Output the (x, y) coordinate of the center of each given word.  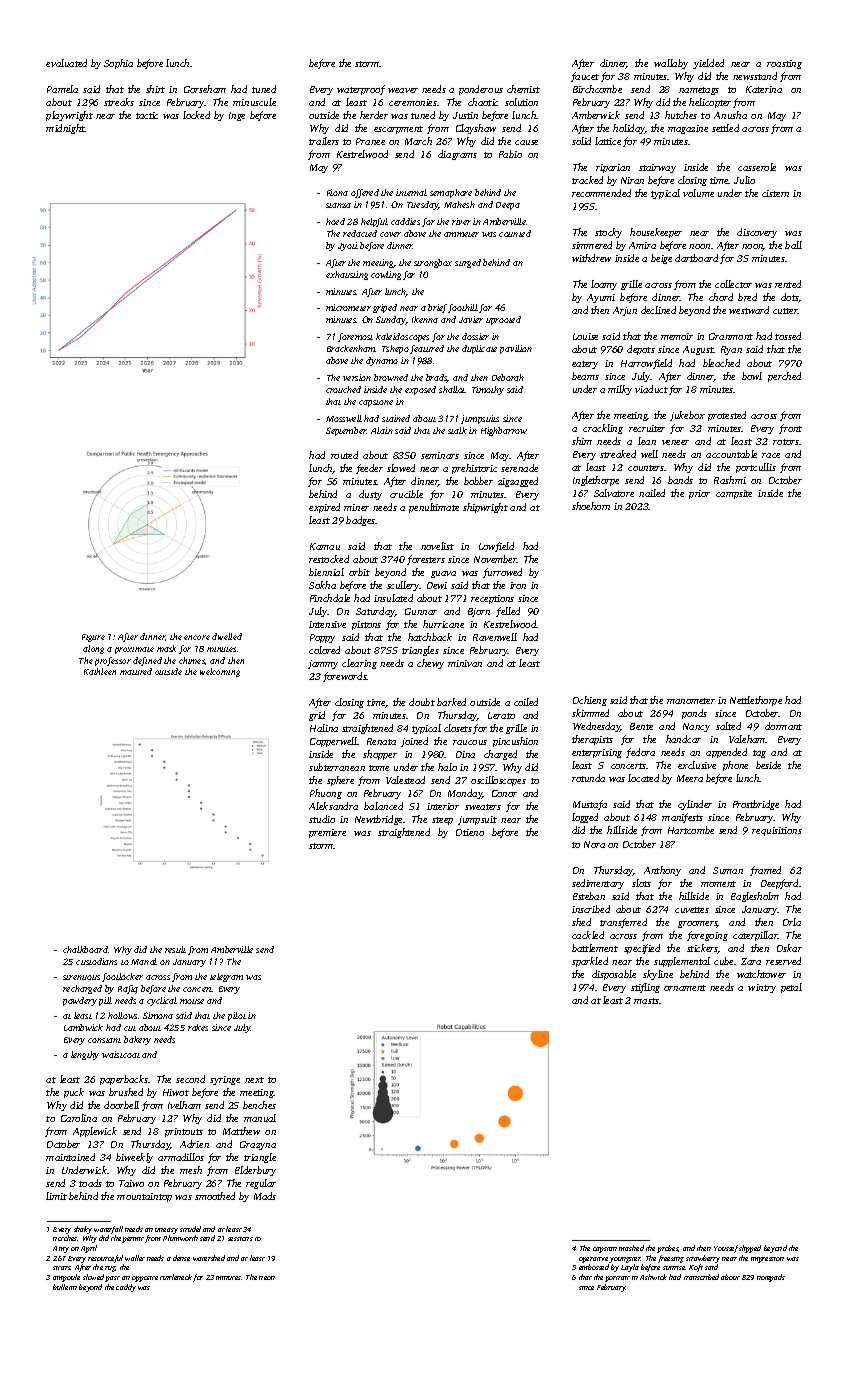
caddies (405, 221)
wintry (762, 988)
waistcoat (121, 1054)
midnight (65, 129)
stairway (657, 168)
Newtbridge (378, 820)
